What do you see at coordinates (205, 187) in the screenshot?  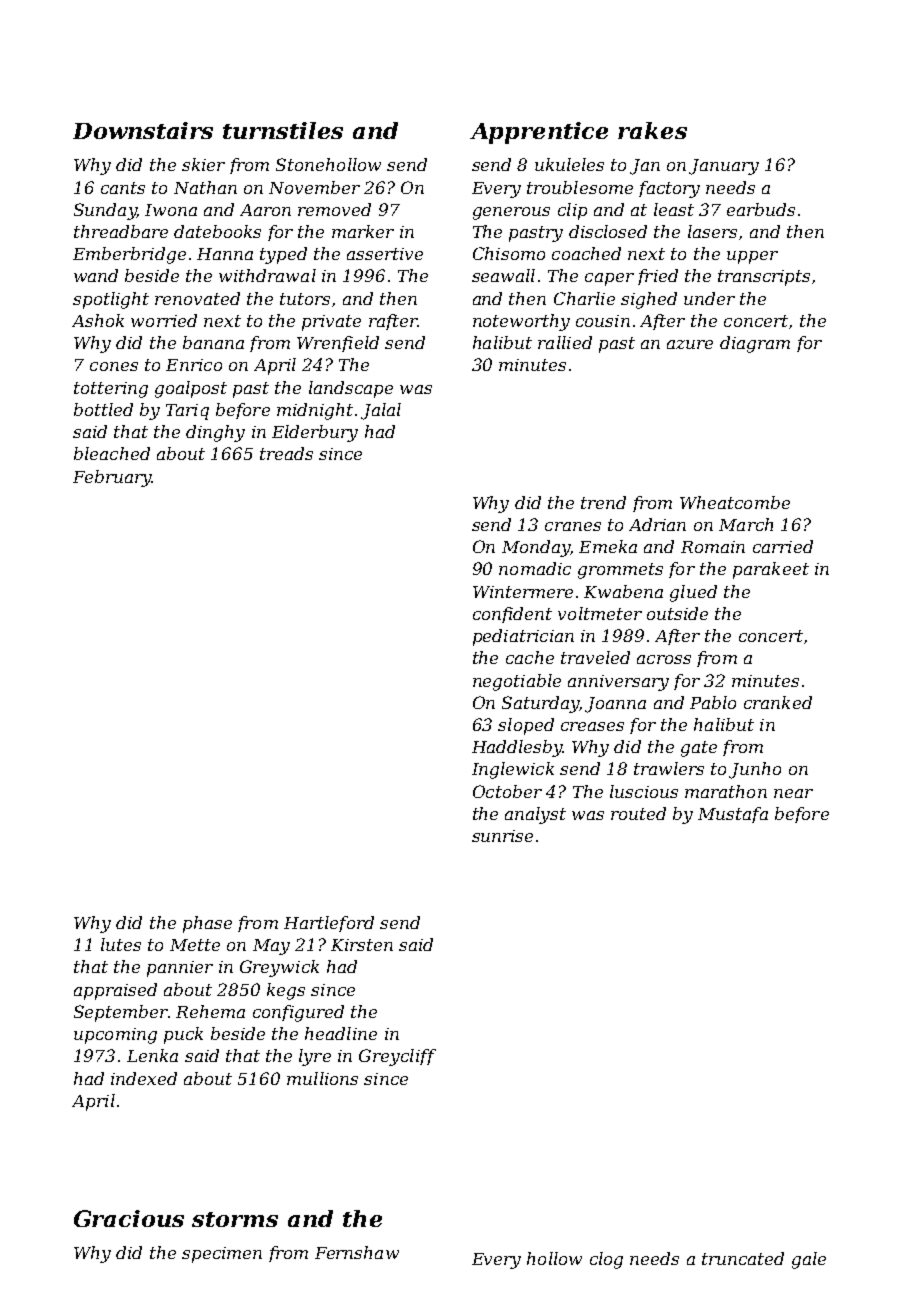 I see `Nathan` at bounding box center [205, 187].
